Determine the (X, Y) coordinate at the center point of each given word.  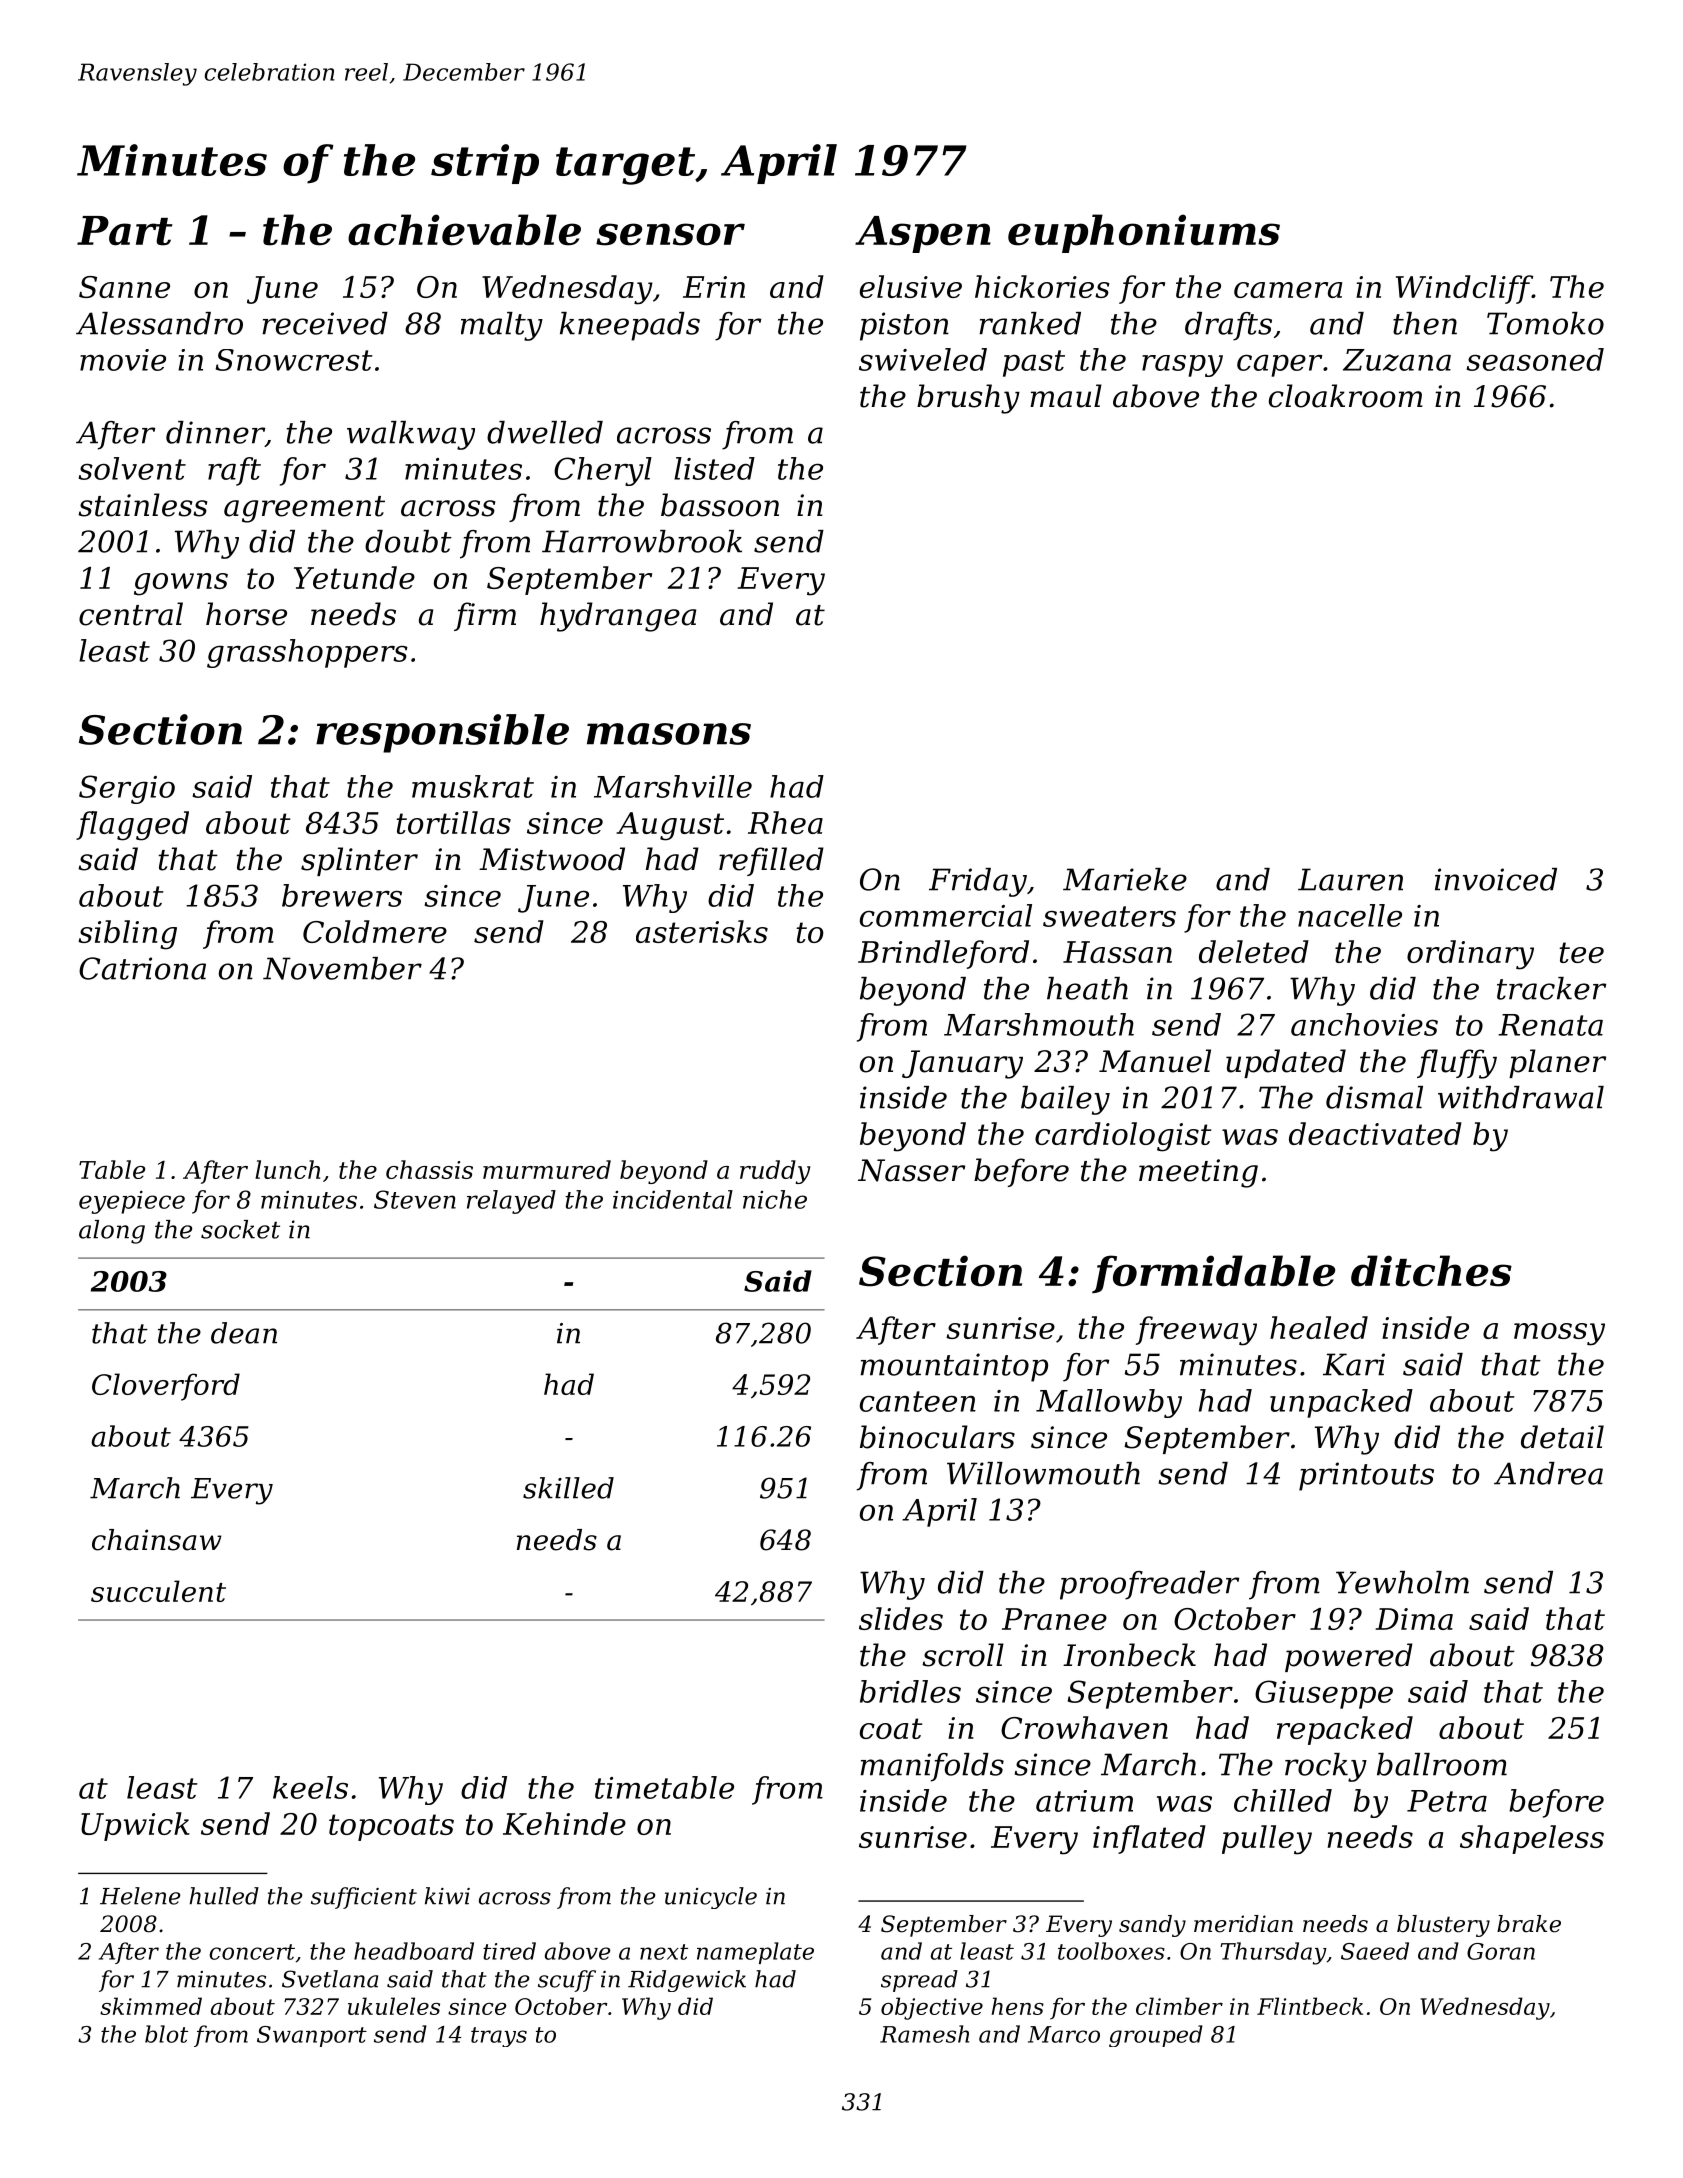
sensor (670, 234)
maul (1066, 396)
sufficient (364, 1898)
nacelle (1350, 915)
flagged (132, 826)
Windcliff (1464, 289)
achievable (464, 230)
